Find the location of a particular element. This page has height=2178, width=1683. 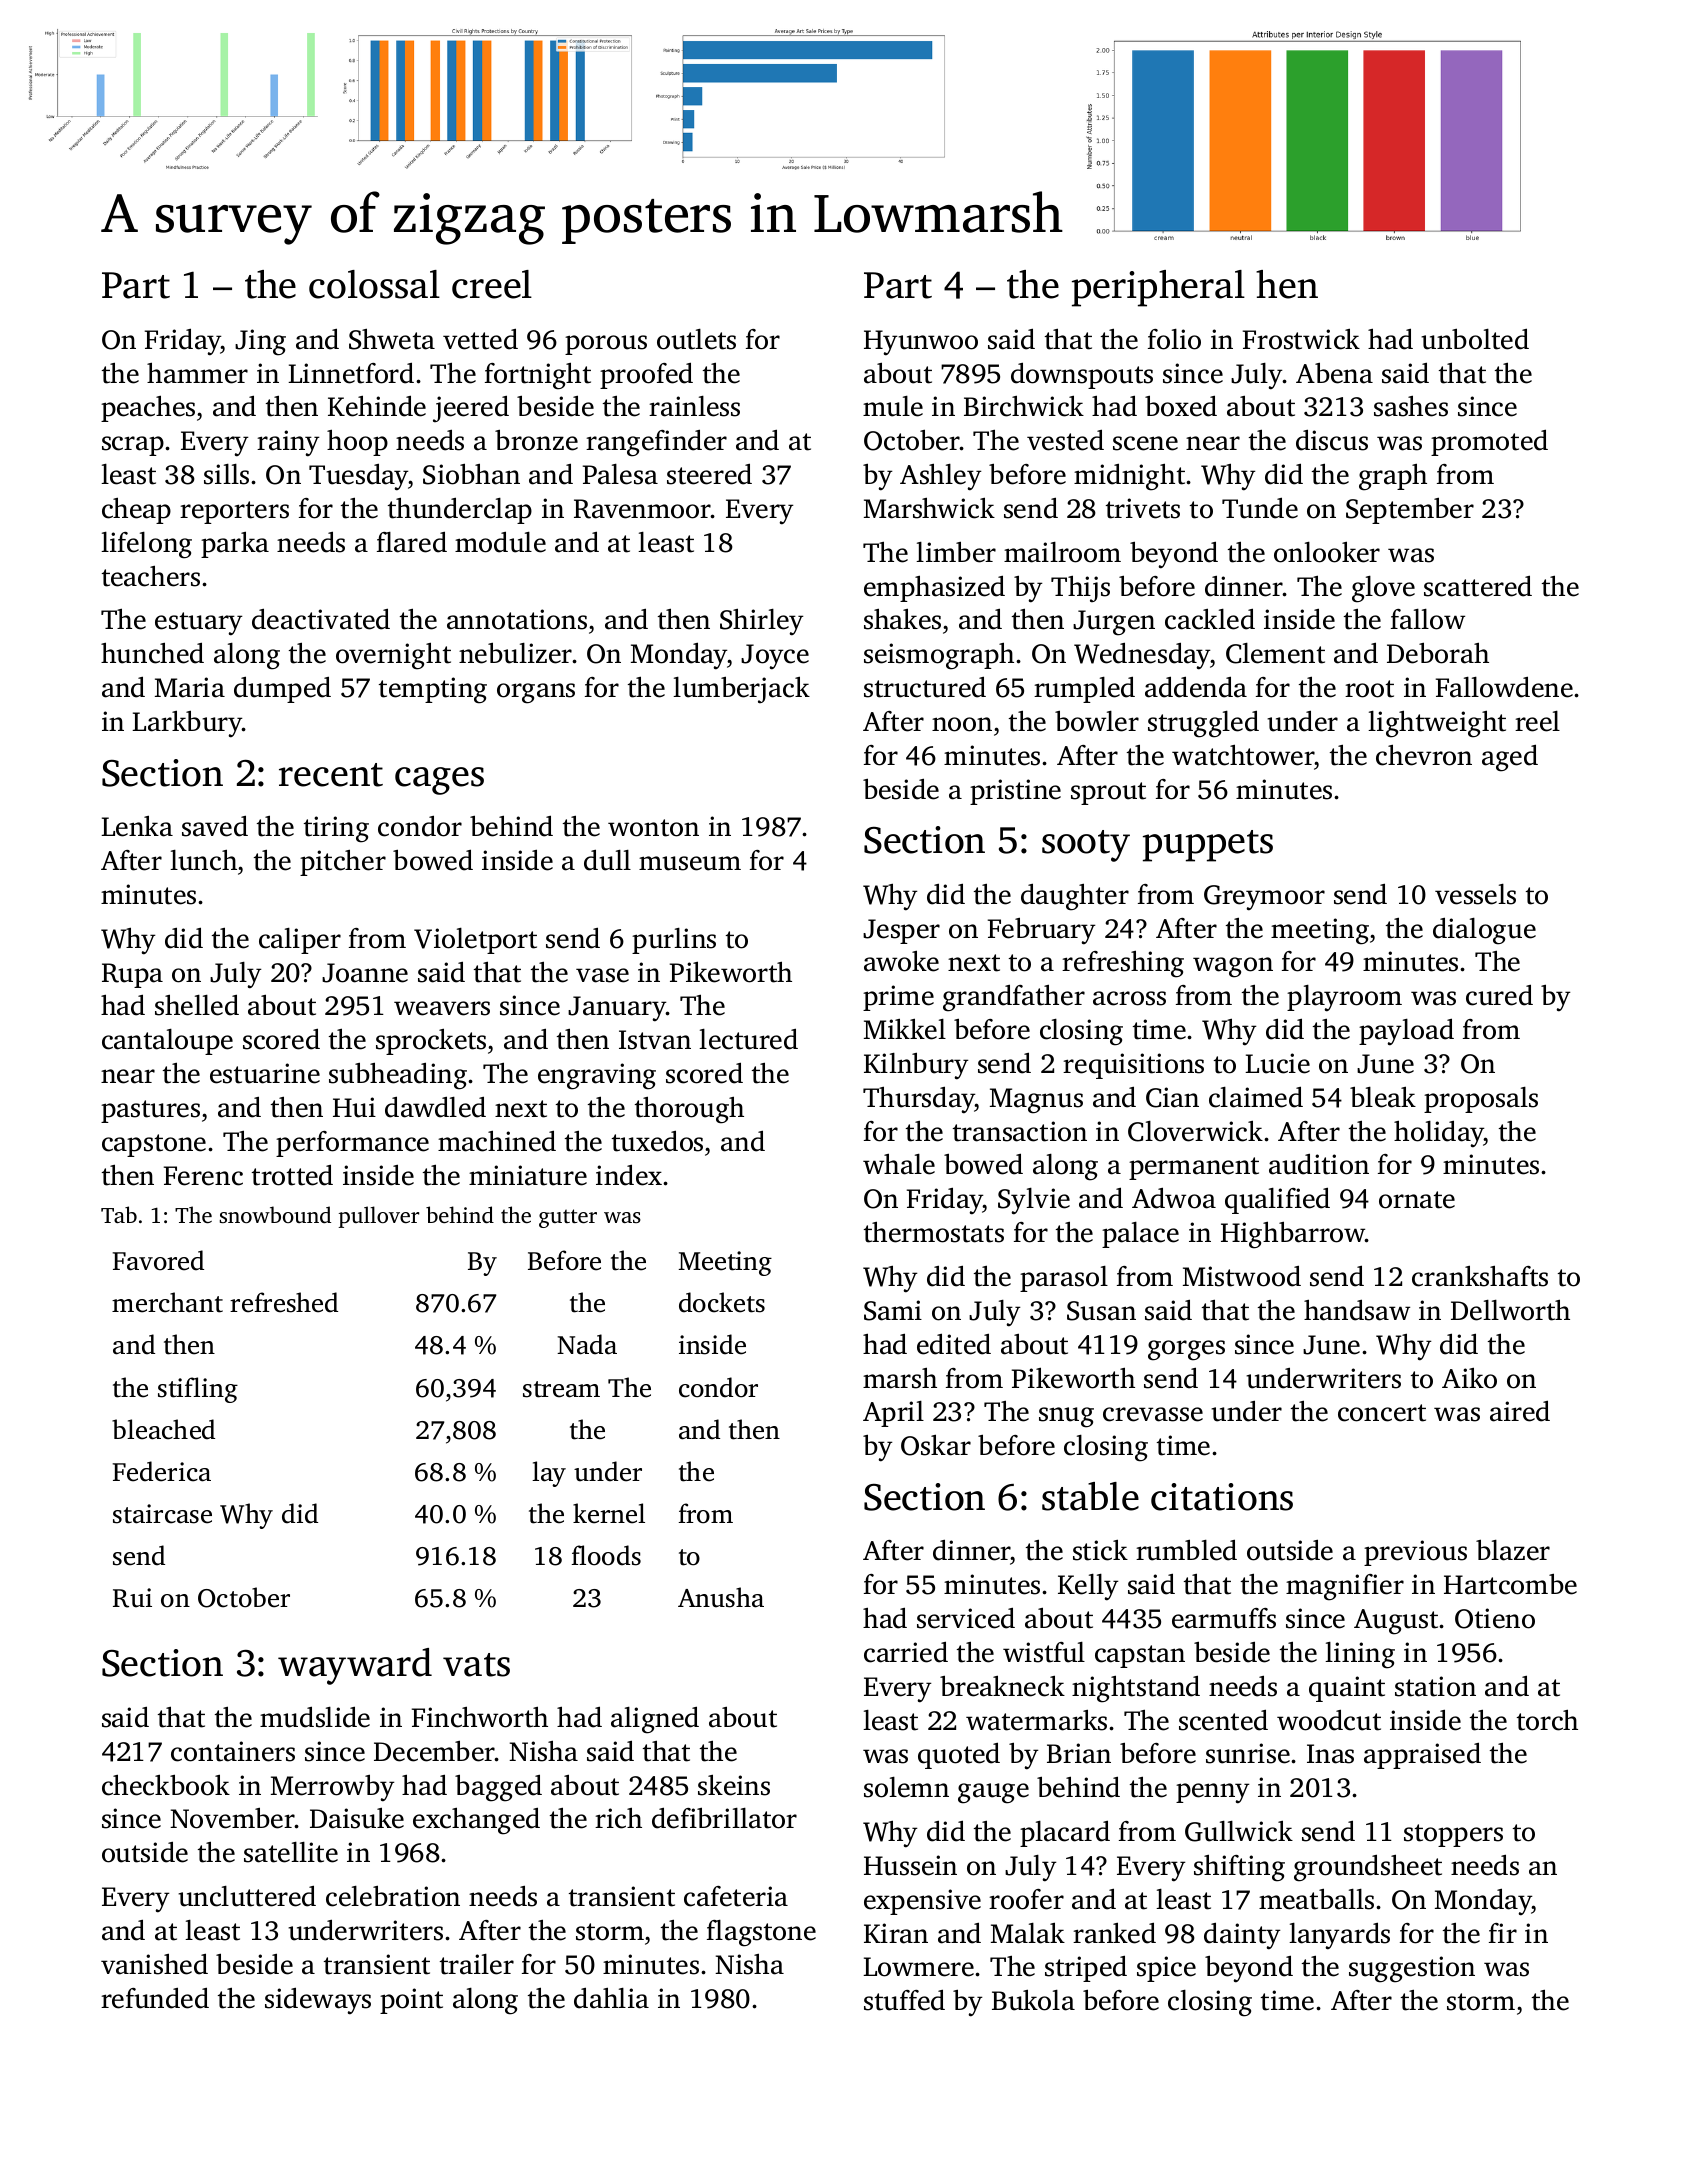

stream is located at coordinates (561, 1389).
